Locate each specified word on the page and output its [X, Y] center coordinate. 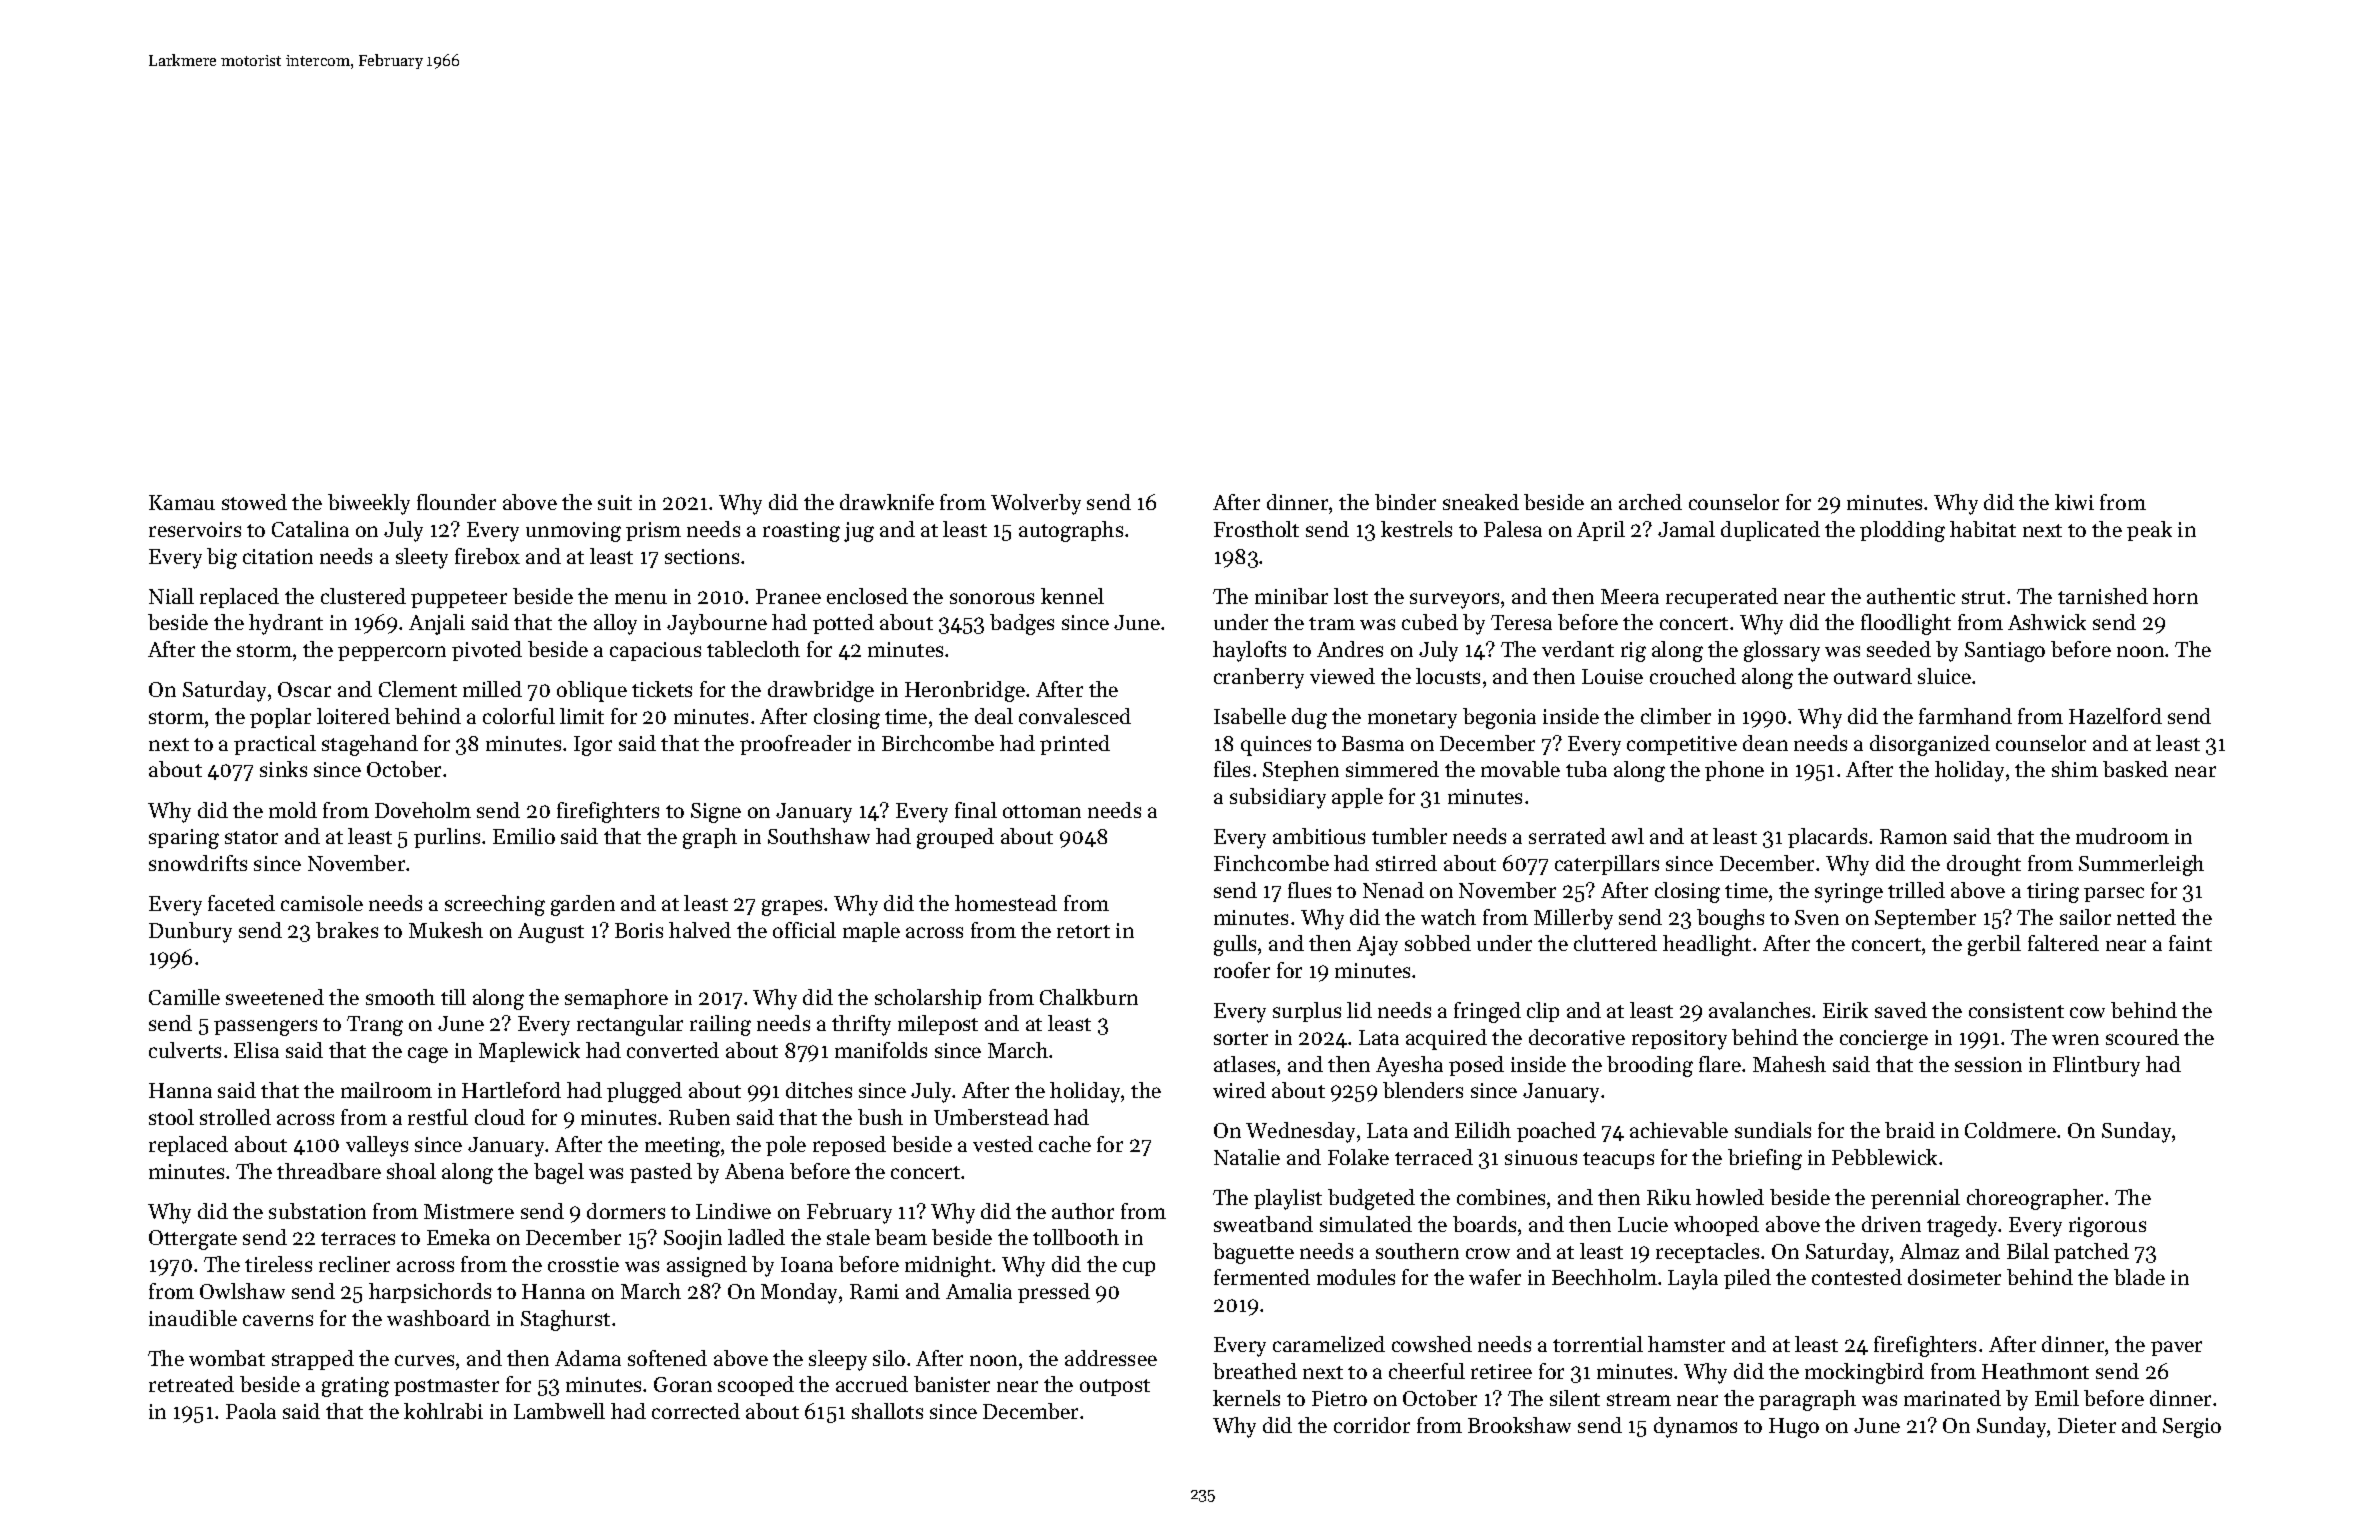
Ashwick [2047, 622]
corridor [1372, 1425]
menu [641, 598]
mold [293, 810]
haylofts [1249, 651]
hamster [1686, 1344]
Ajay [1377, 946]
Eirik [1845, 1010]
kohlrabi [443, 1411]
